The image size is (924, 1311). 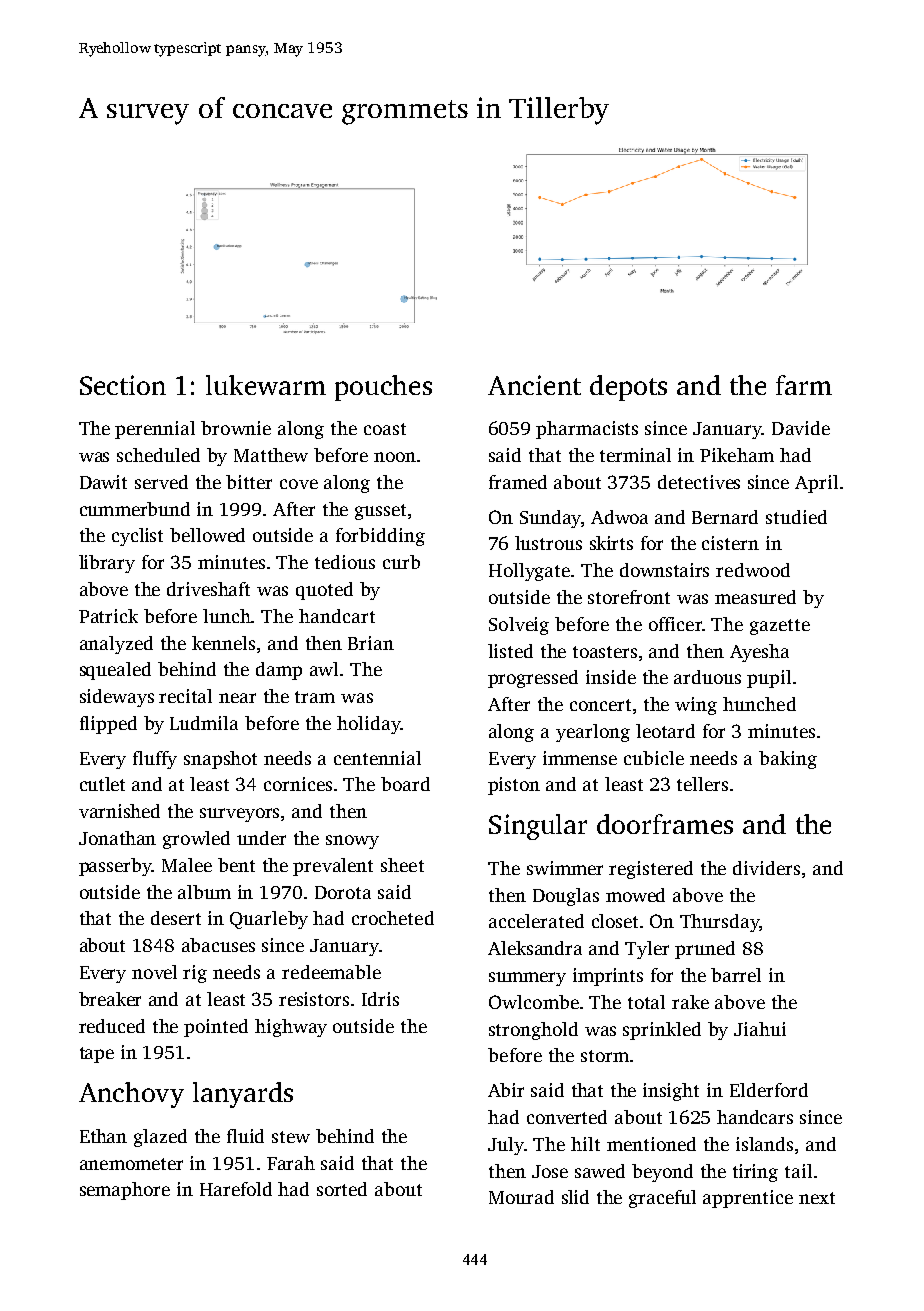 I want to click on Ethan, so click(x=103, y=1136).
